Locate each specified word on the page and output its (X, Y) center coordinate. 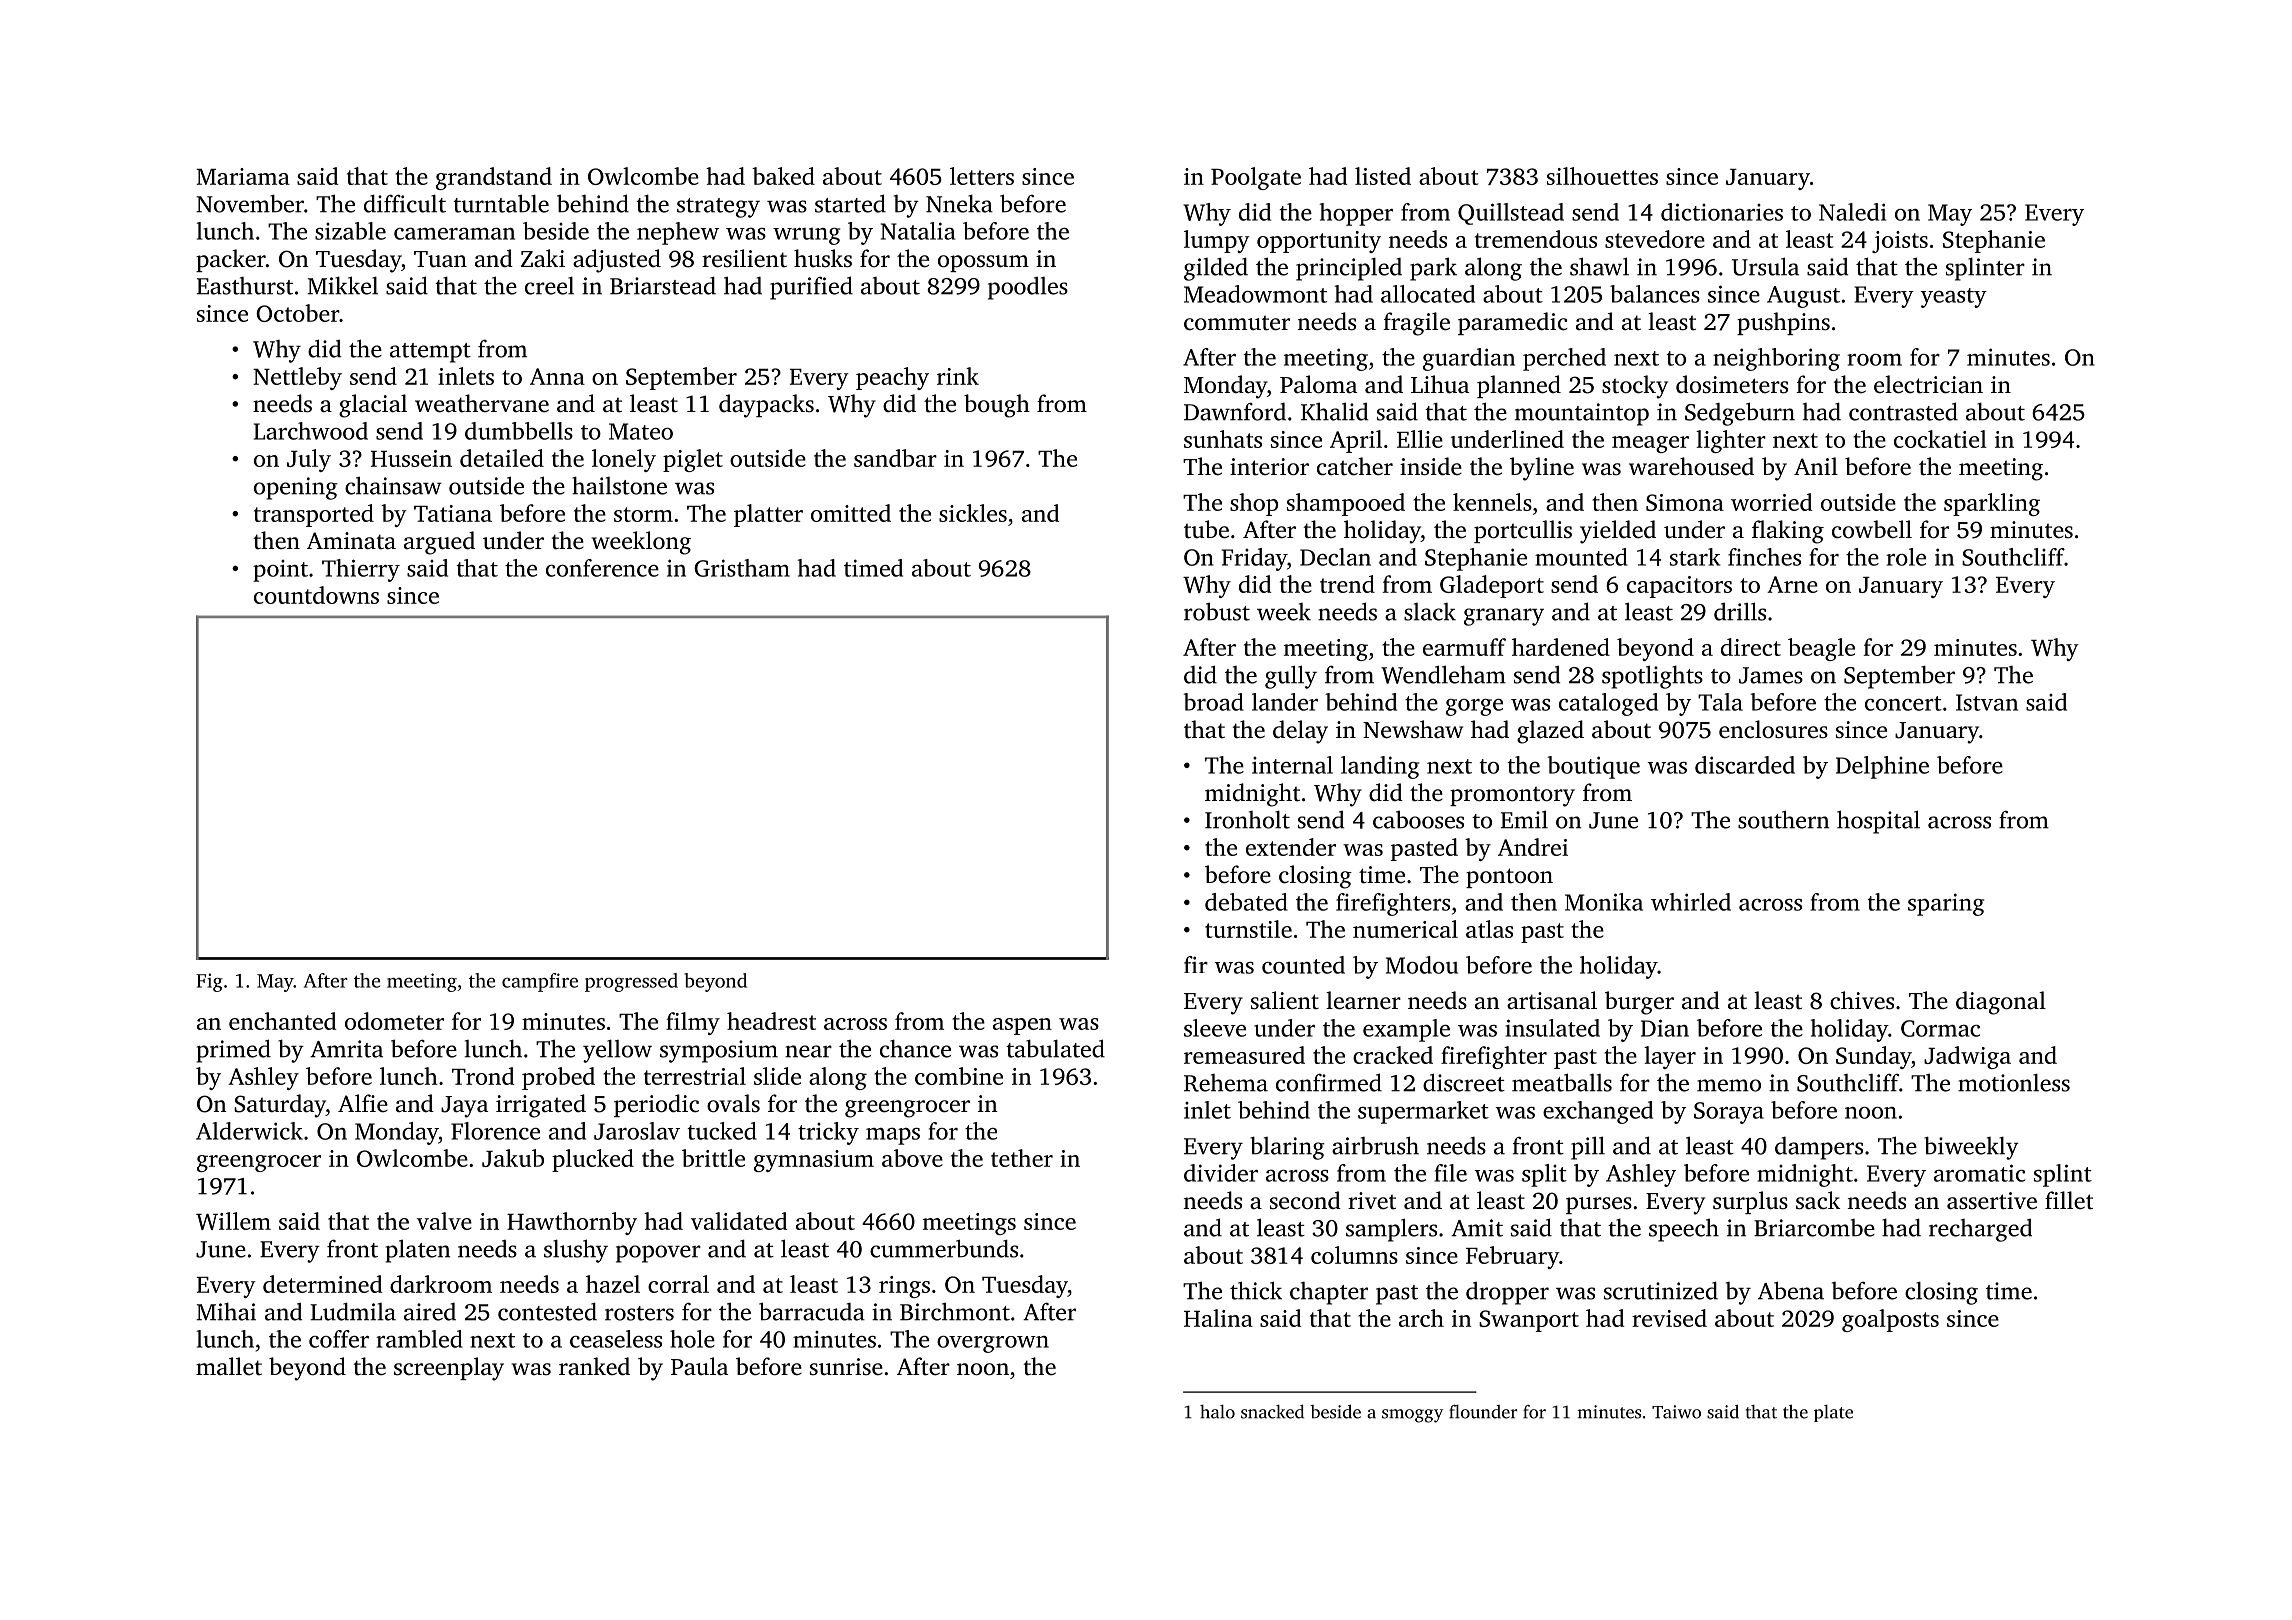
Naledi (1852, 212)
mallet (229, 1366)
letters (982, 176)
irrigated (541, 1106)
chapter (1329, 1293)
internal (1292, 765)
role (1906, 557)
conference (602, 568)
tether (1022, 1158)
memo (1729, 1085)
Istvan (1987, 702)
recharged (1980, 1230)
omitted (851, 513)
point (280, 571)
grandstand (494, 178)
